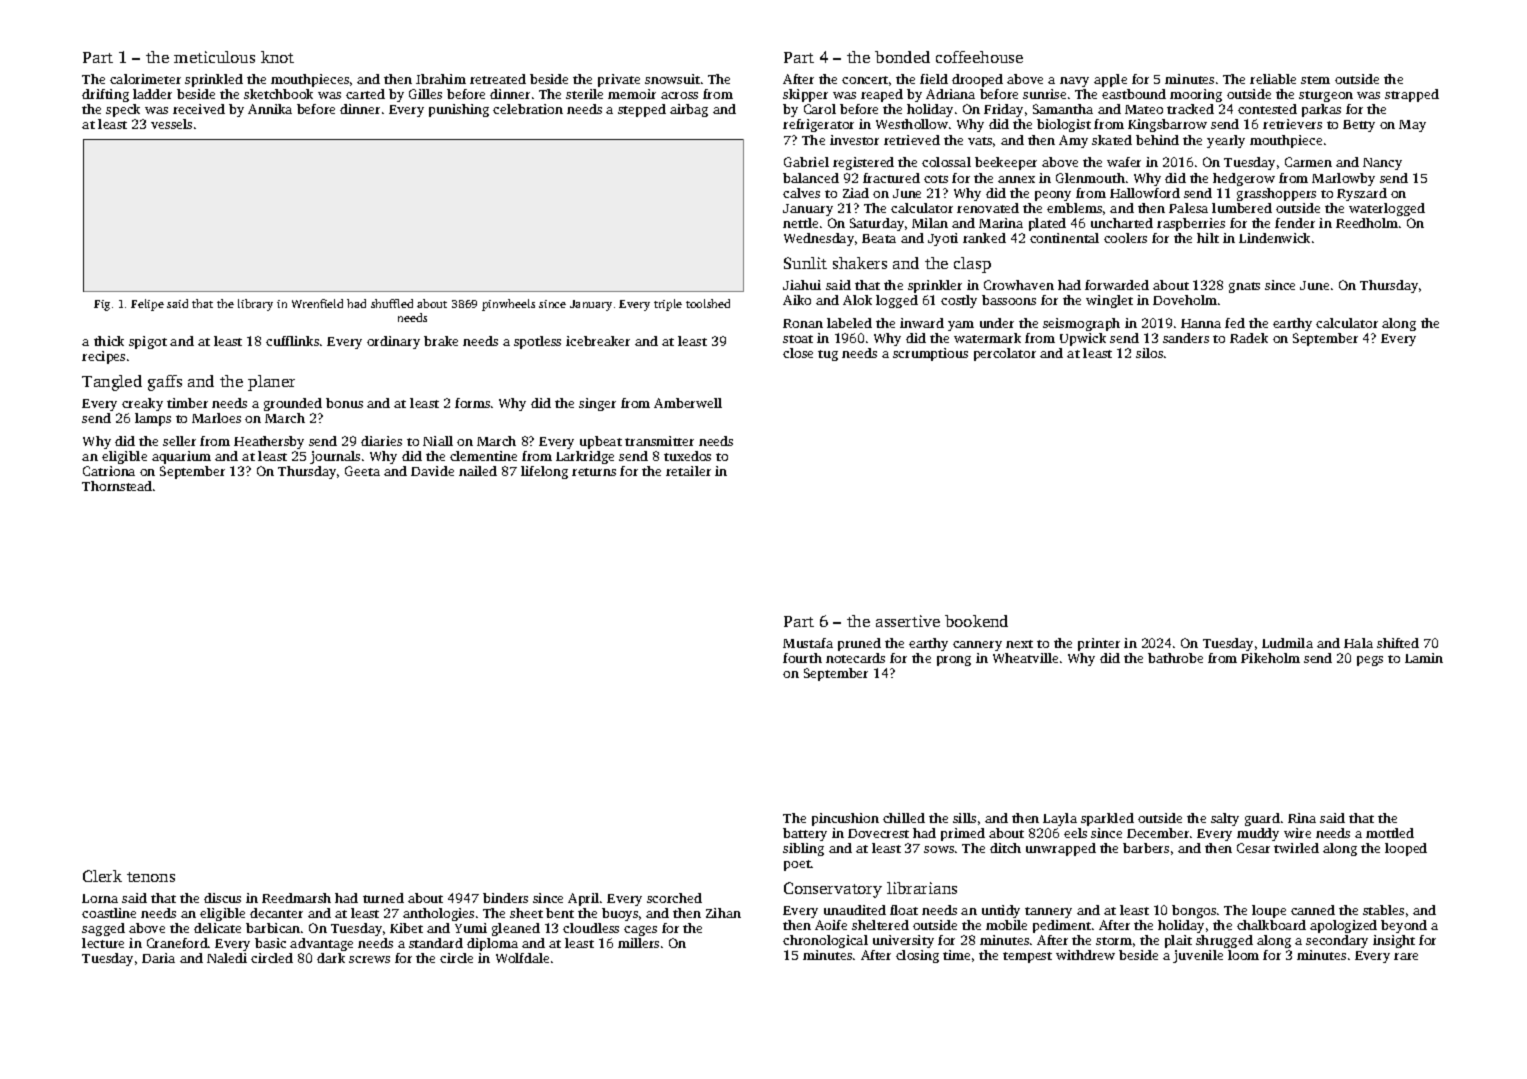  What do you see at coordinates (1149, 353) in the image?
I see `silos` at bounding box center [1149, 353].
